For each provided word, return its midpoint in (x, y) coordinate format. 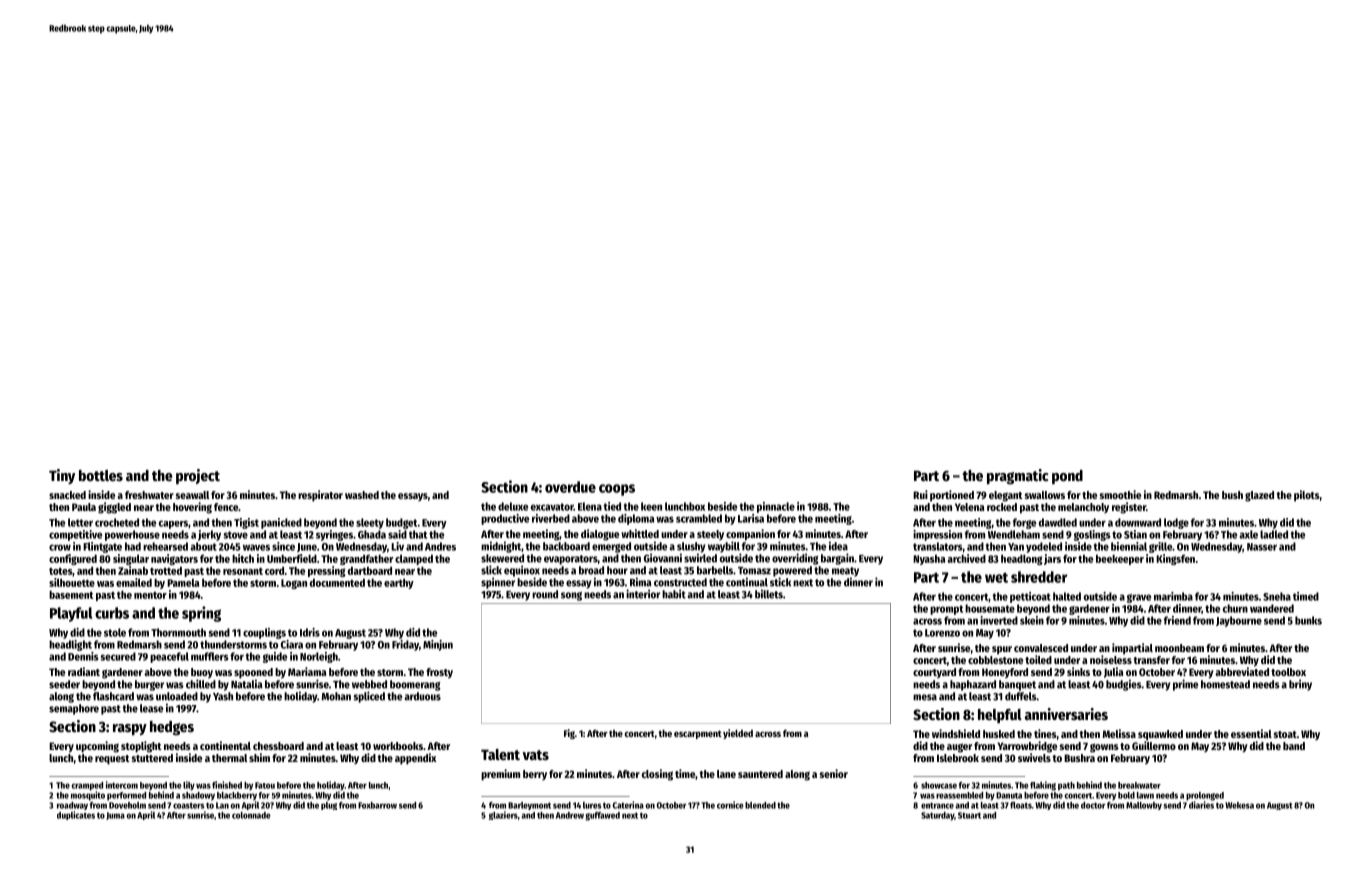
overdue (570, 487)
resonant (243, 571)
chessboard (278, 746)
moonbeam (1179, 648)
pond (1067, 477)
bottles (101, 475)
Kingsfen (1175, 559)
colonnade (251, 815)
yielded (738, 734)
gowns (1104, 748)
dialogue (600, 535)
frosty (439, 673)
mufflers (210, 656)
